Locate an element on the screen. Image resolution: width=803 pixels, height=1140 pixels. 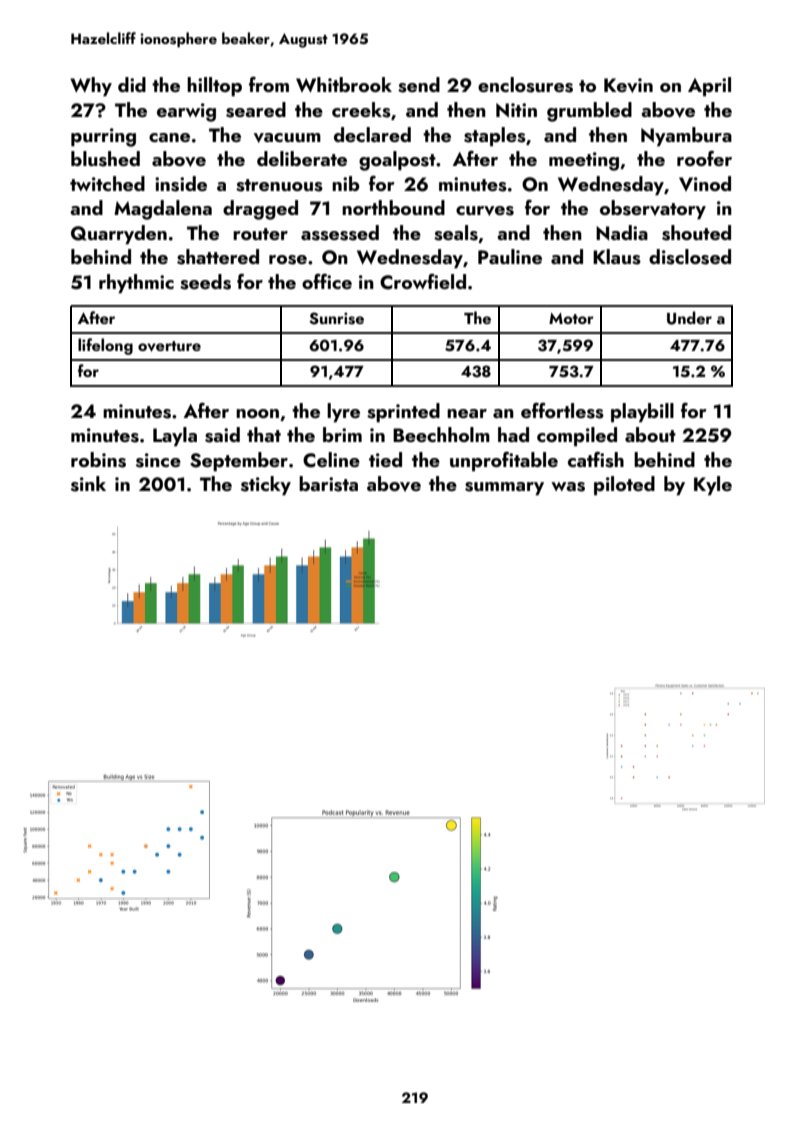
twitched is located at coordinates (107, 183).
